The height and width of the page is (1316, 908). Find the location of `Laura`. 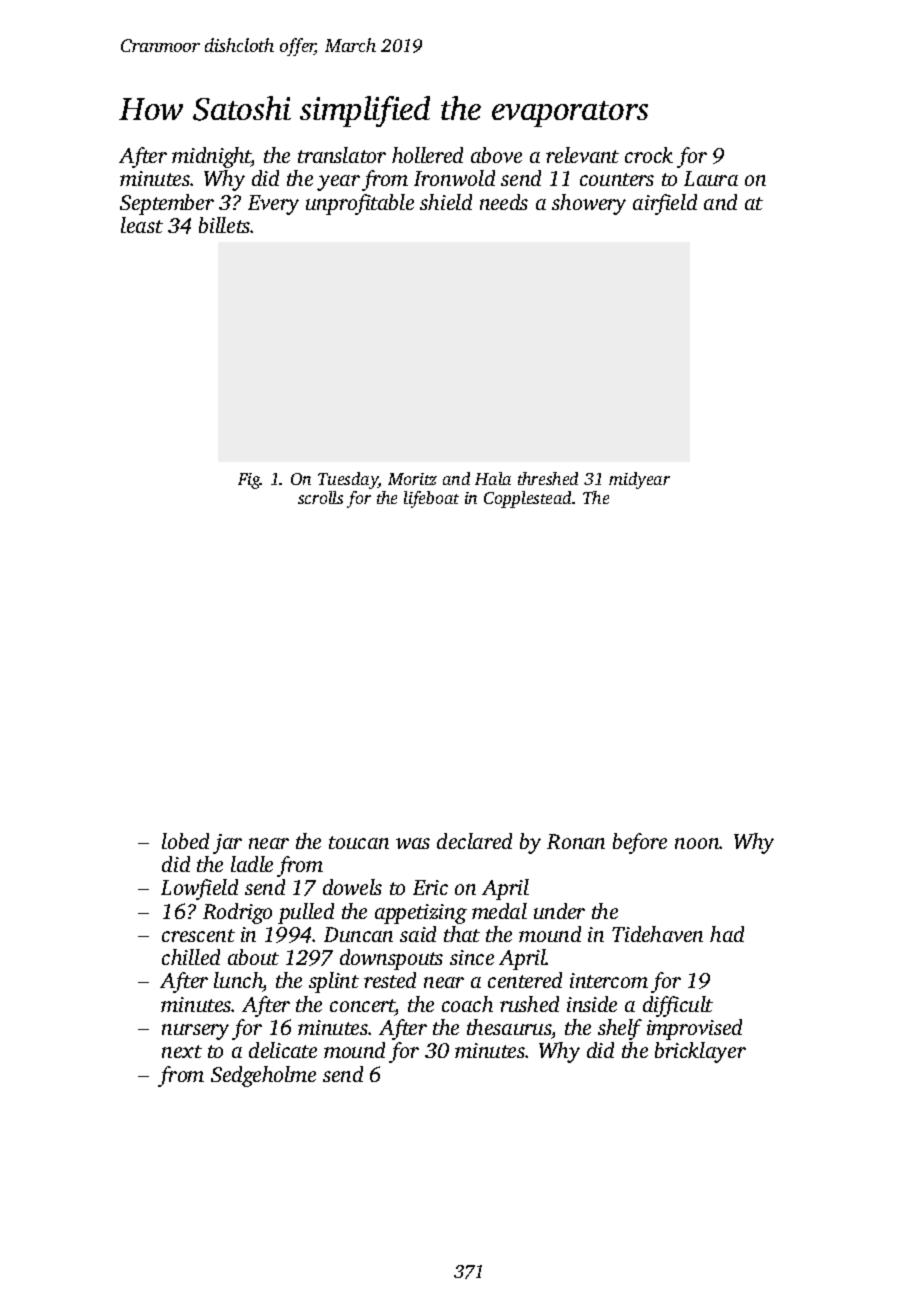

Laura is located at coordinates (711, 178).
